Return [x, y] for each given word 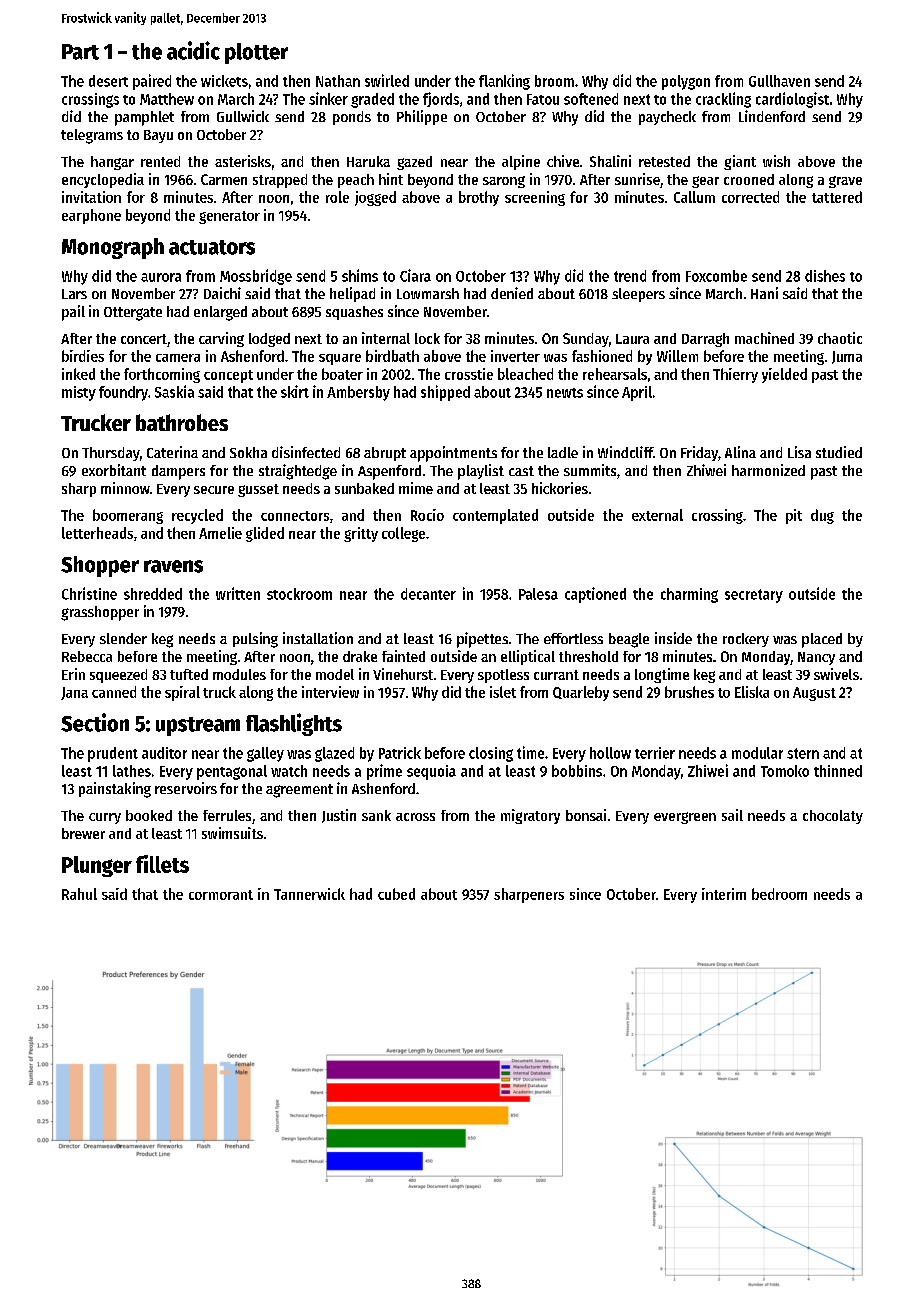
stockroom [299, 594]
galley [265, 754]
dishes [825, 276]
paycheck [667, 118]
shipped [445, 393]
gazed [414, 163]
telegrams [92, 136]
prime [384, 772]
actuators [212, 247]
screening [535, 198]
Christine [89, 593]
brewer [83, 833]
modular [757, 753]
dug [822, 516]
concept [228, 376]
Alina [740, 452]
